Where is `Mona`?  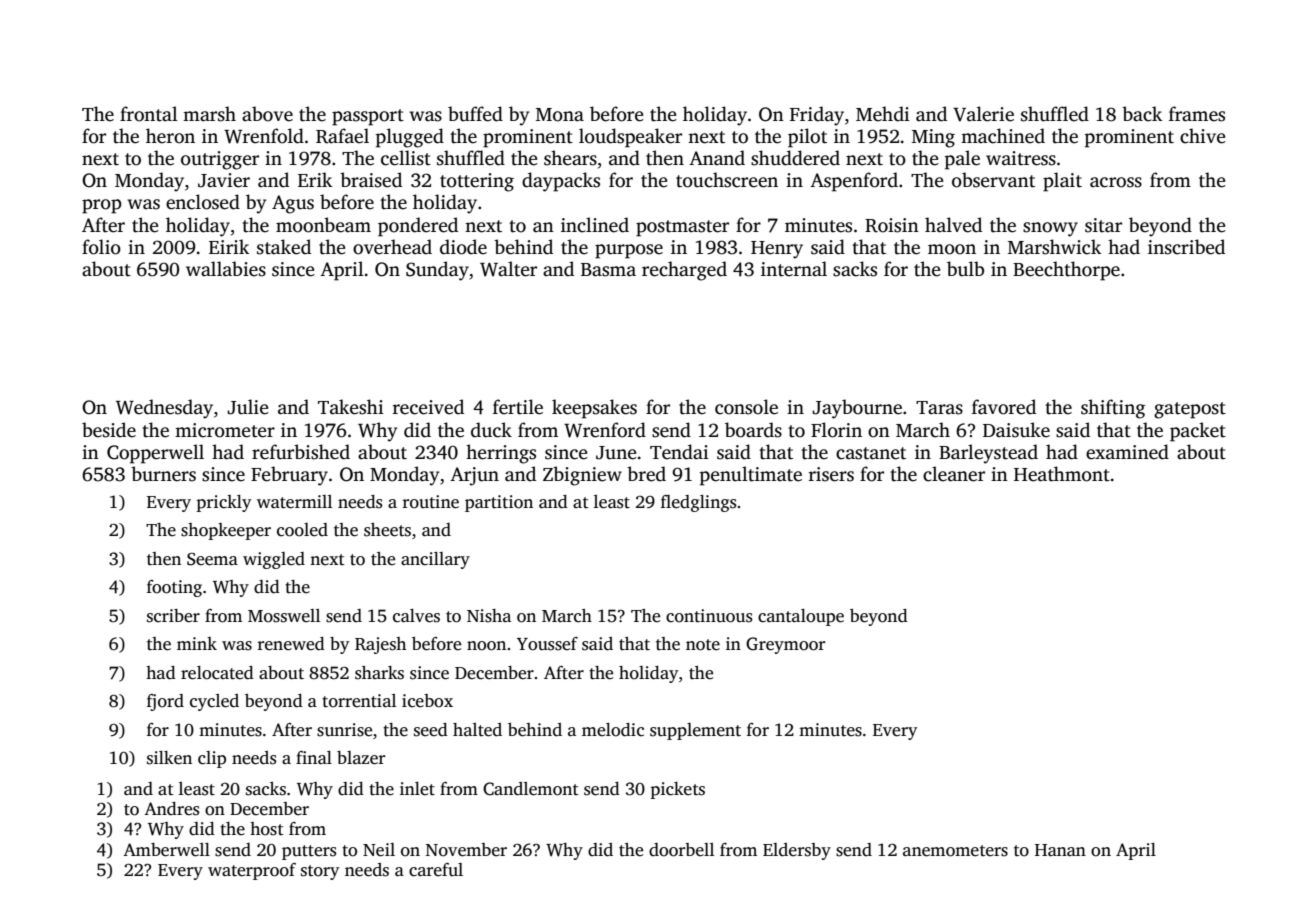 Mona is located at coordinates (560, 115).
